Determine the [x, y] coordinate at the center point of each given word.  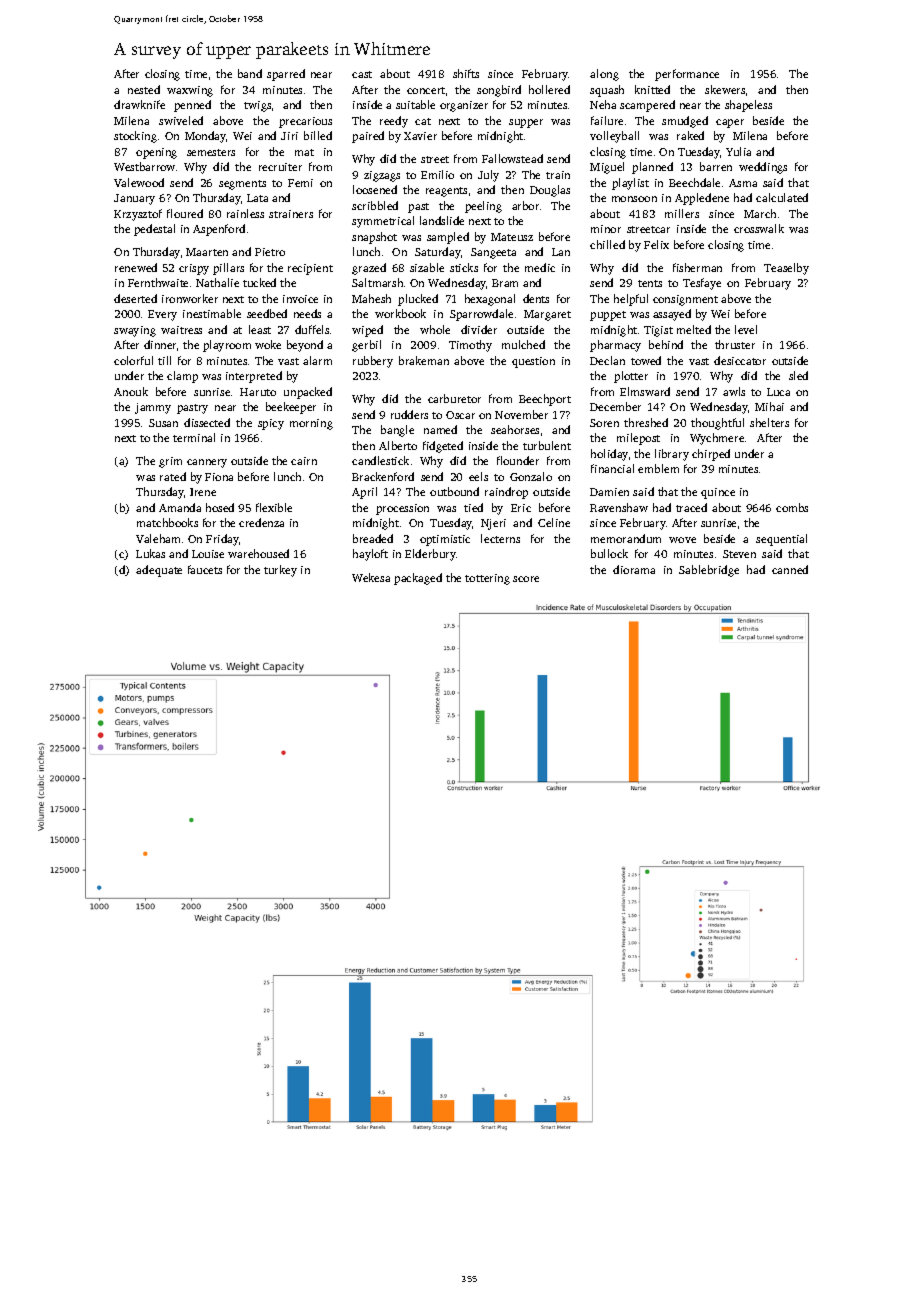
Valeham [158, 538]
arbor [525, 205]
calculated [782, 197]
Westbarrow [144, 166]
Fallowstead [512, 158]
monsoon [634, 199]
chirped [711, 455]
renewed [136, 267]
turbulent [547, 445]
